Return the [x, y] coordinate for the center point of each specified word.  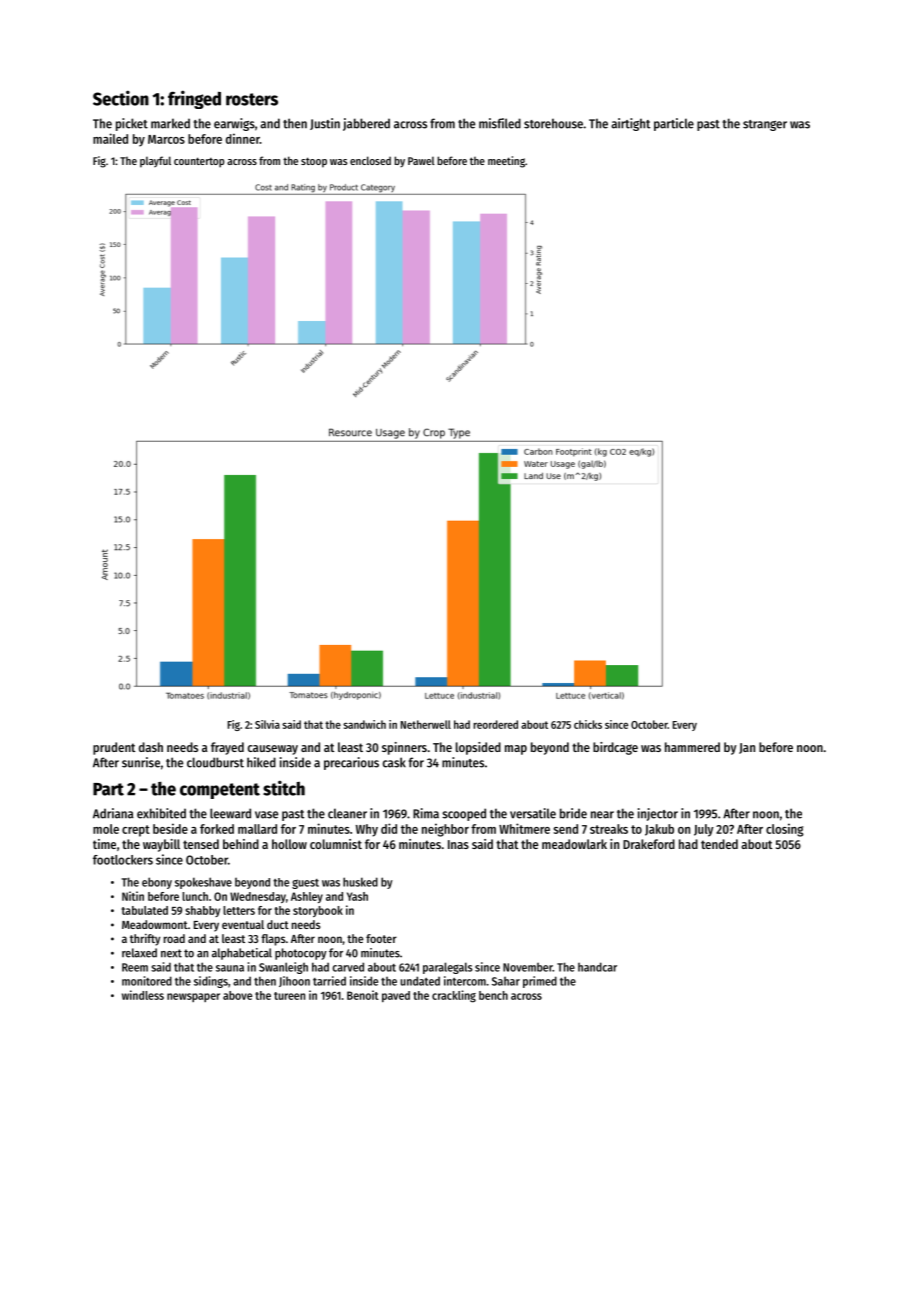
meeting [506, 162]
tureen [289, 996]
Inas [458, 844]
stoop [314, 162]
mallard [257, 829]
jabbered [366, 124]
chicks [588, 724]
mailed [110, 138]
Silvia [267, 724]
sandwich [364, 724]
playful [155, 162]
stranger [765, 125]
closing [785, 830]
